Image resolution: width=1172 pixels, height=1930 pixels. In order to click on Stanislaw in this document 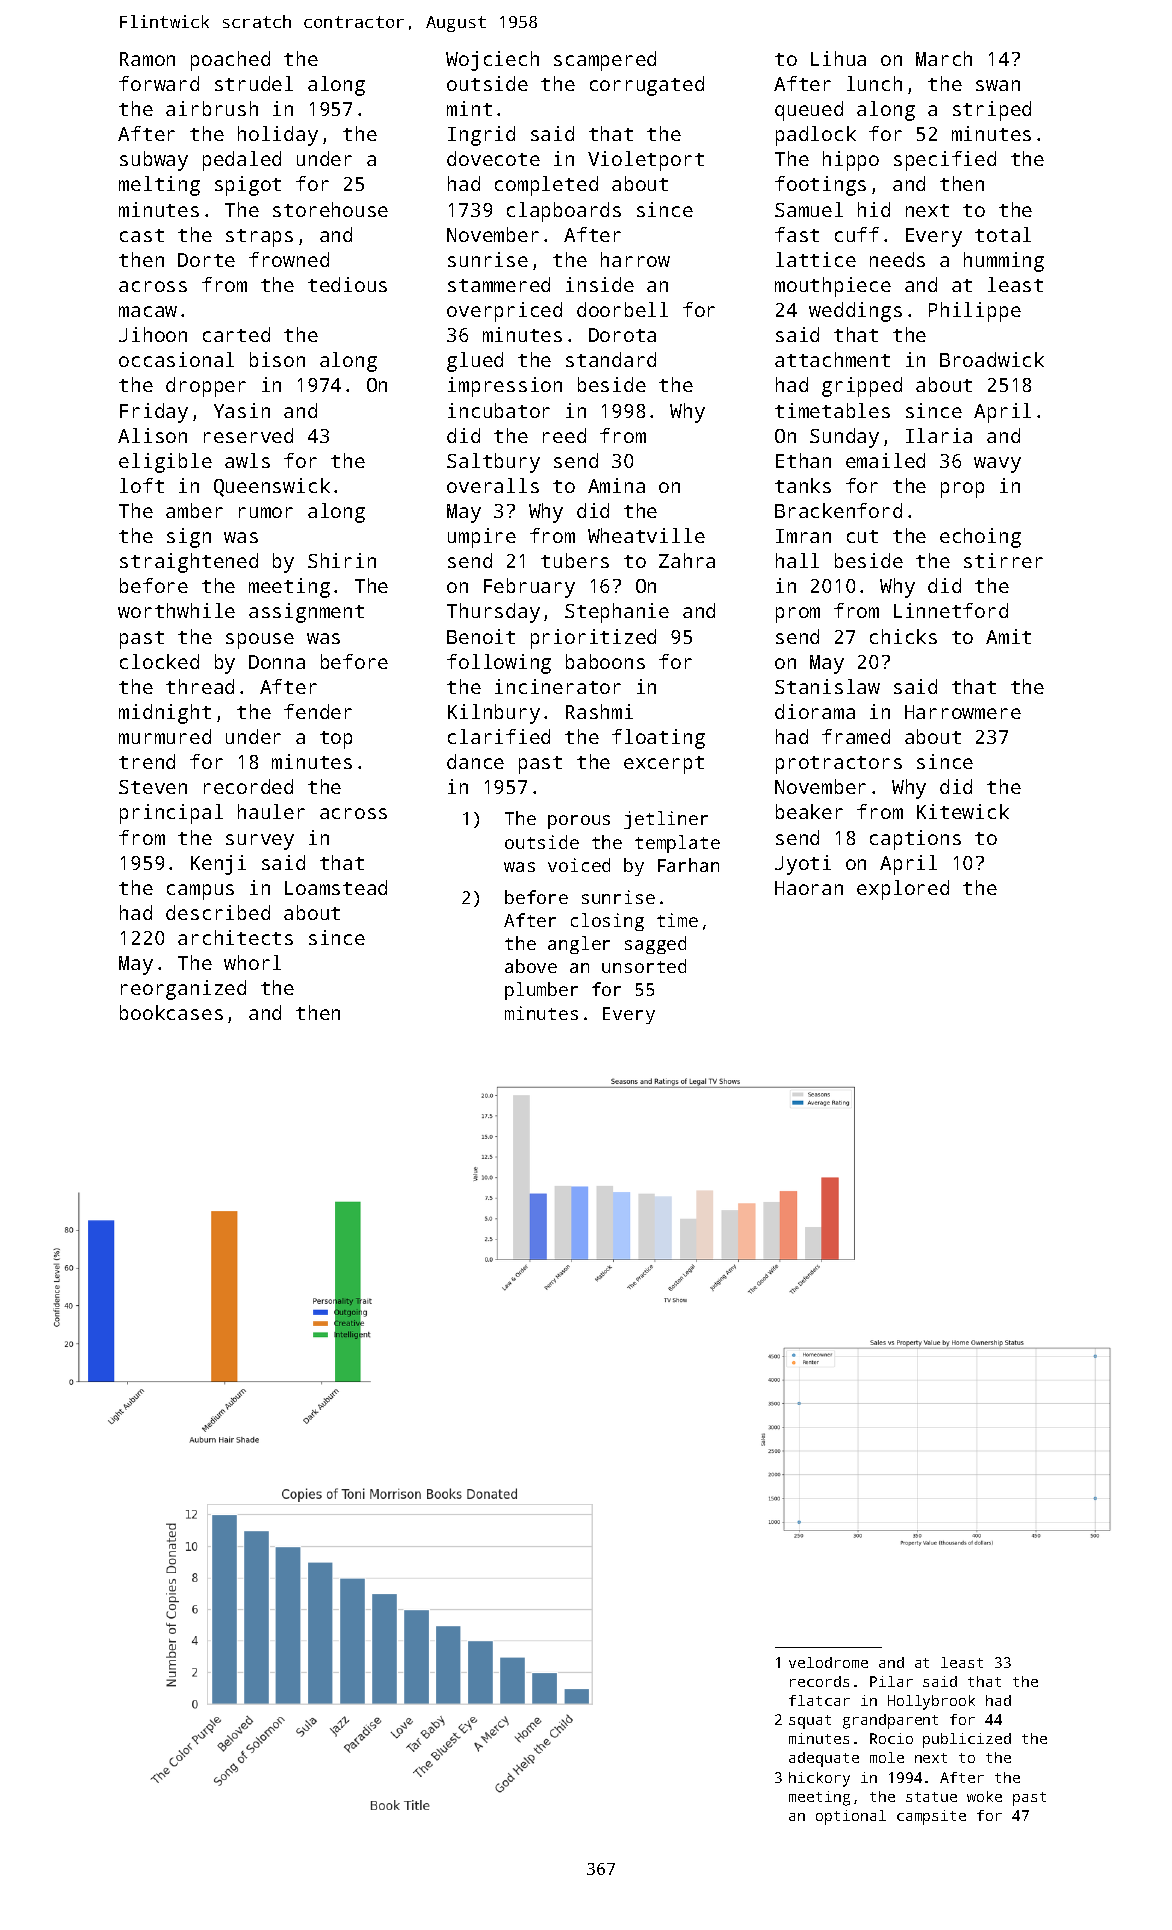, I will do `click(827, 686)`.
